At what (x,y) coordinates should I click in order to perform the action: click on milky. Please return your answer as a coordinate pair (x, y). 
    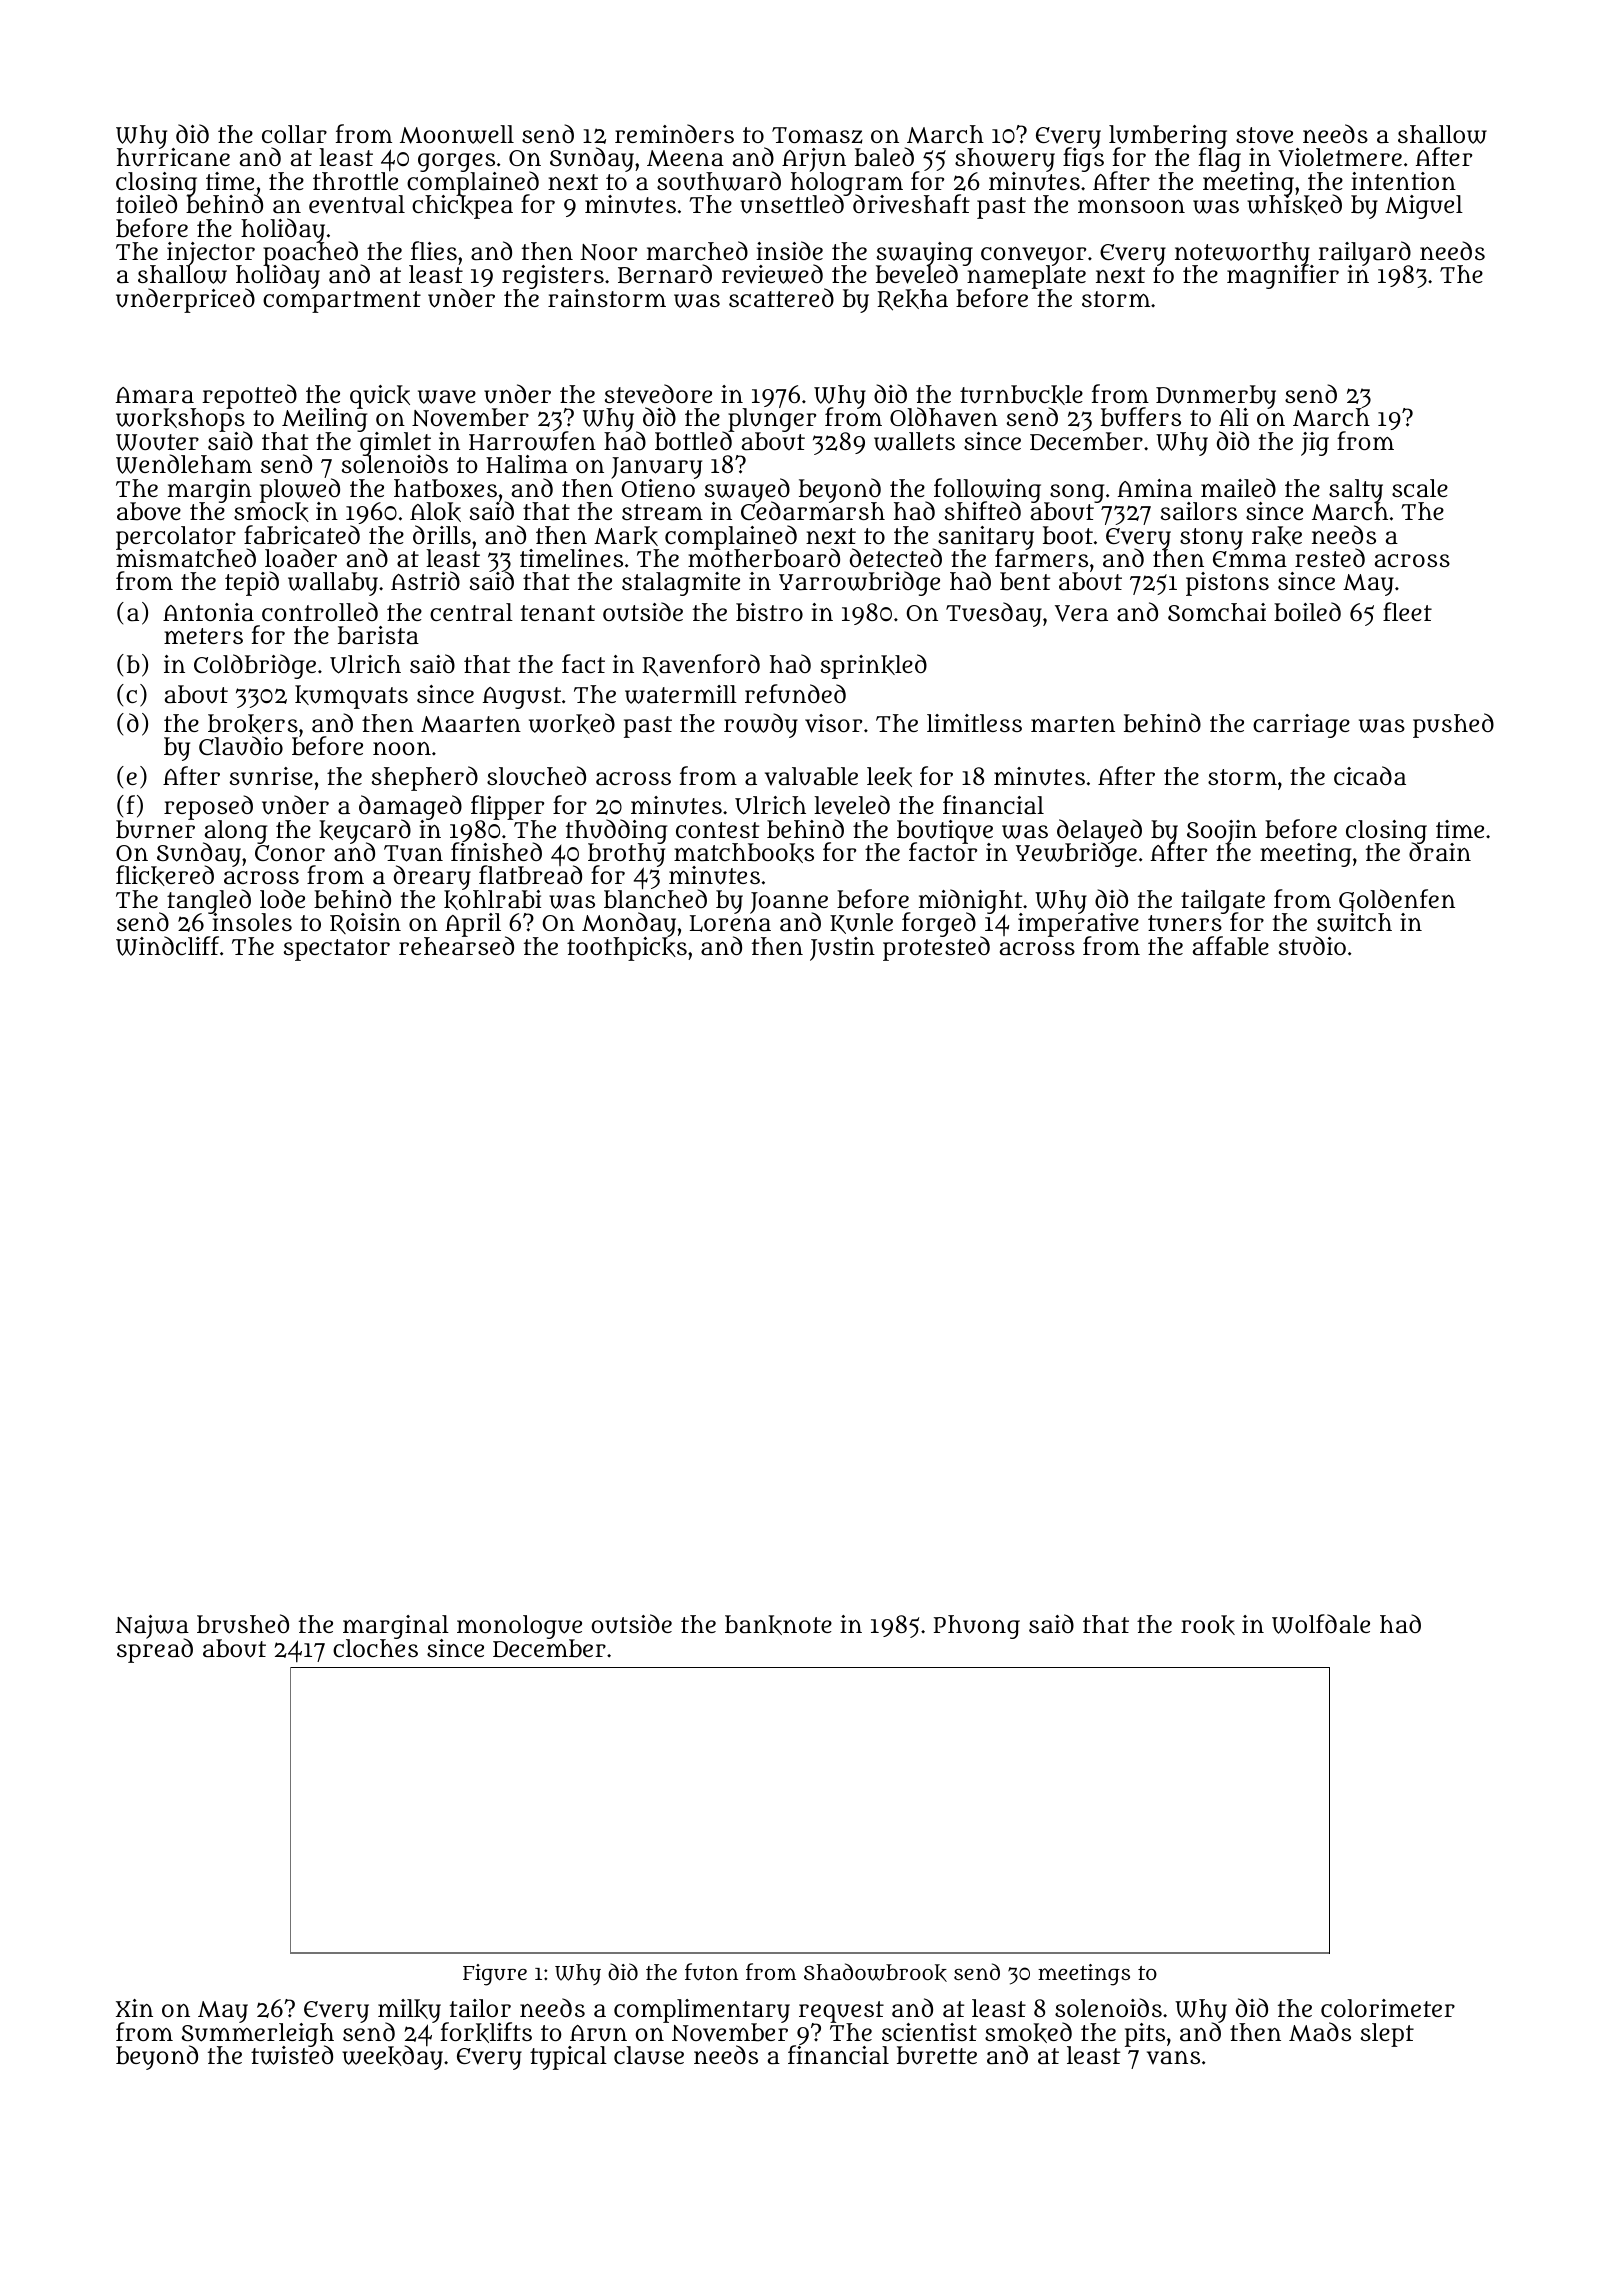
    Looking at the image, I should click on (409, 2011).
